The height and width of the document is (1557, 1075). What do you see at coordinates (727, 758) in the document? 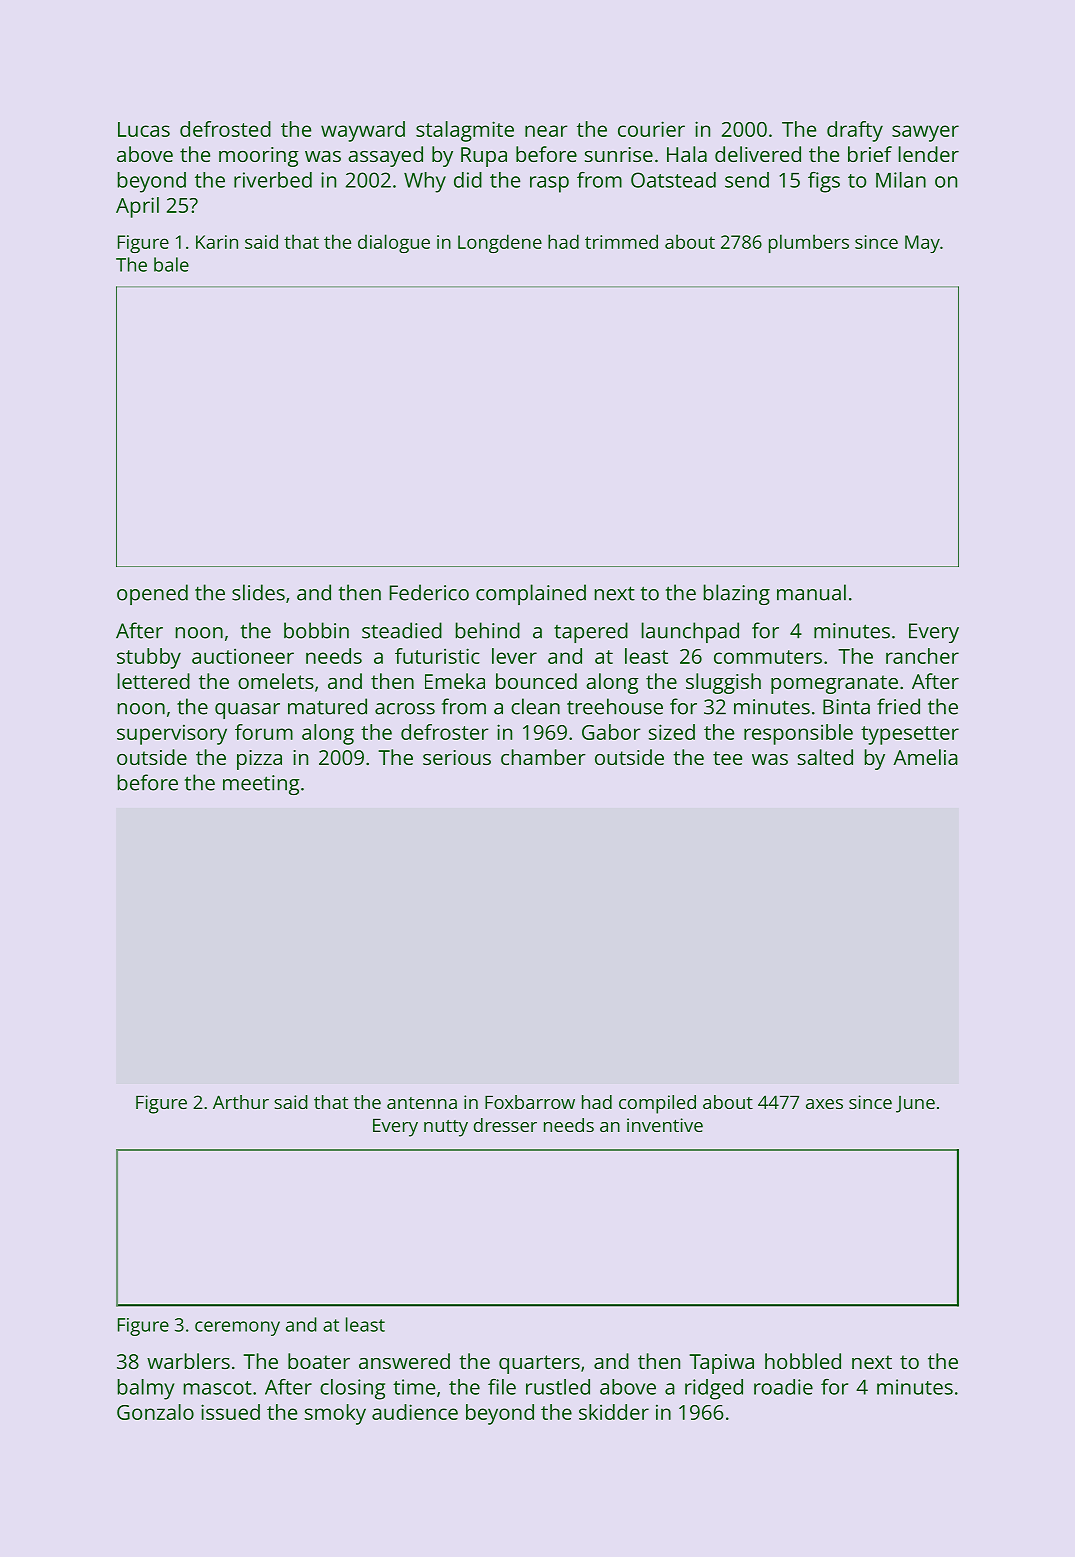
I see `tee` at bounding box center [727, 758].
